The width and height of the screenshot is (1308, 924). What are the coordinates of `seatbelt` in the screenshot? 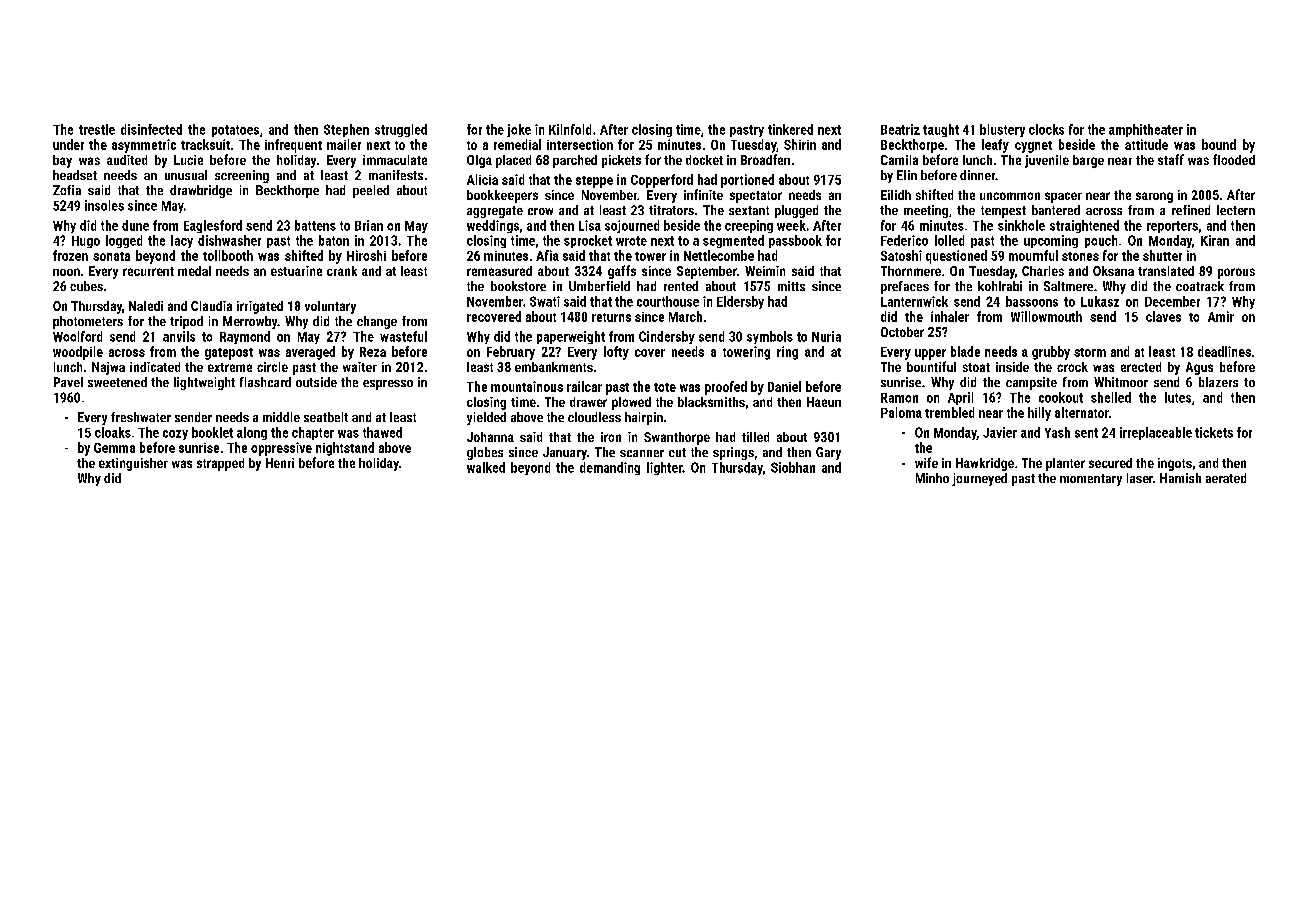 It's located at (326, 417).
